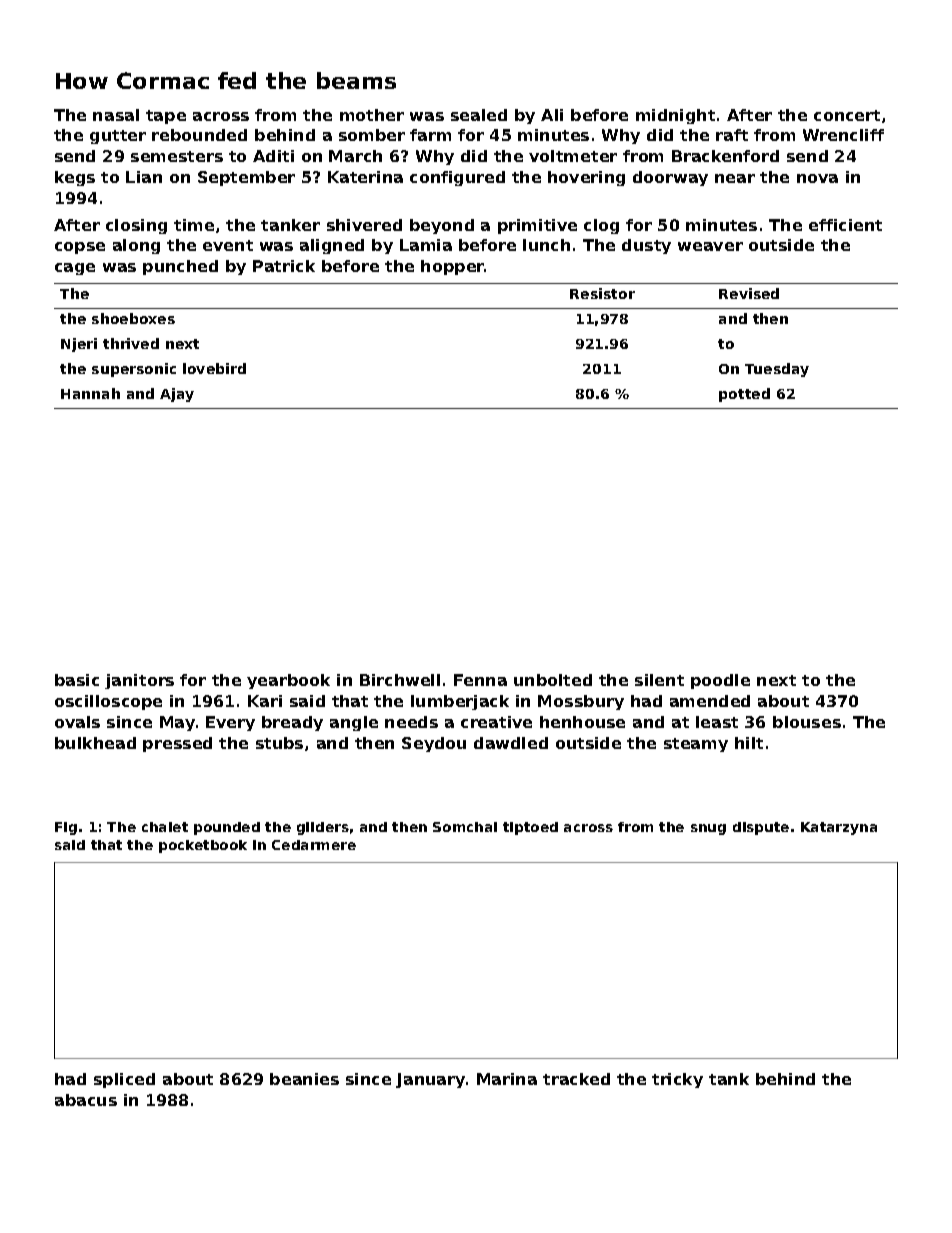  I want to click on Ajay, so click(177, 395).
